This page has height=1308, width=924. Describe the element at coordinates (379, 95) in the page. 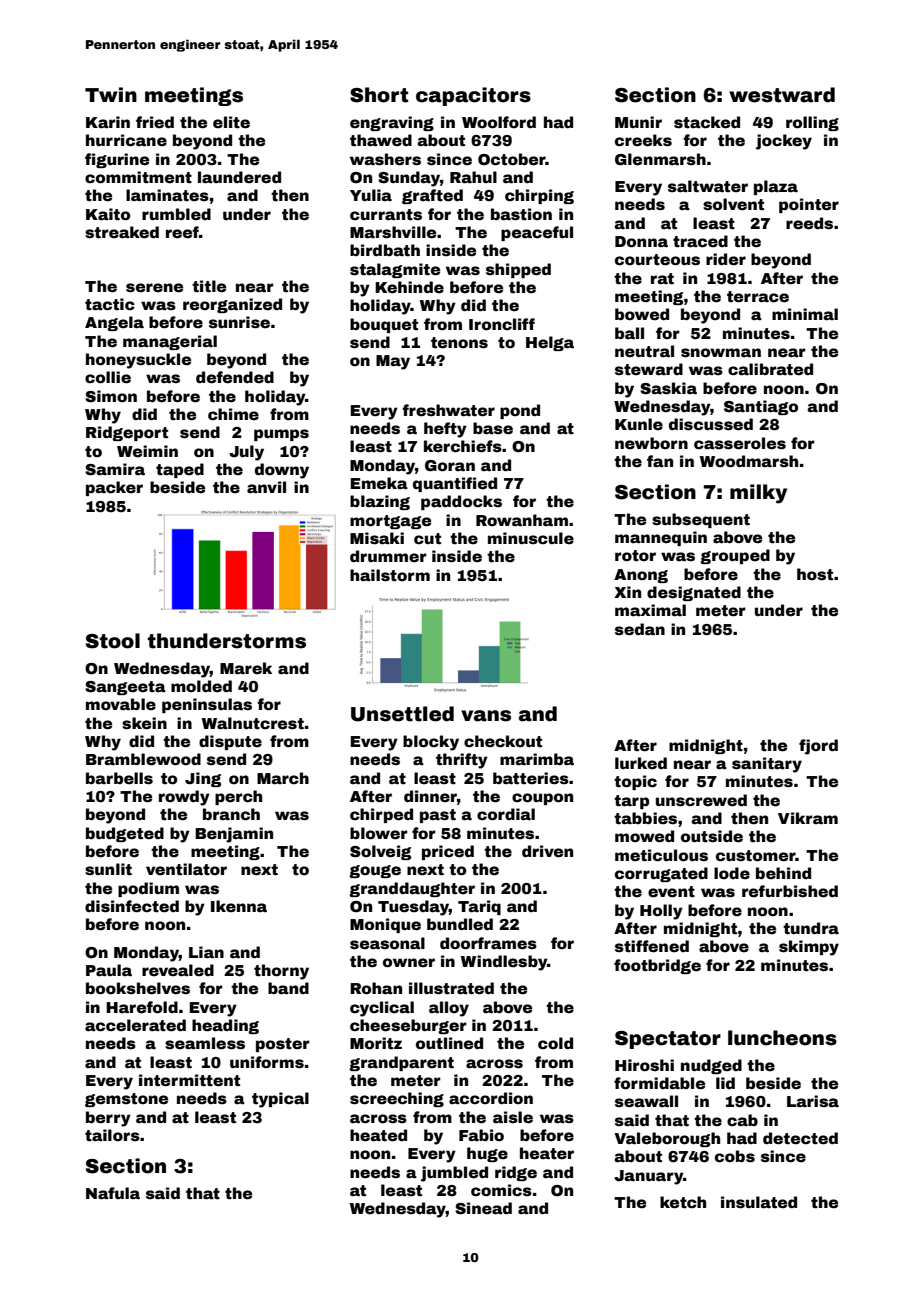

I see `Short` at that location.
